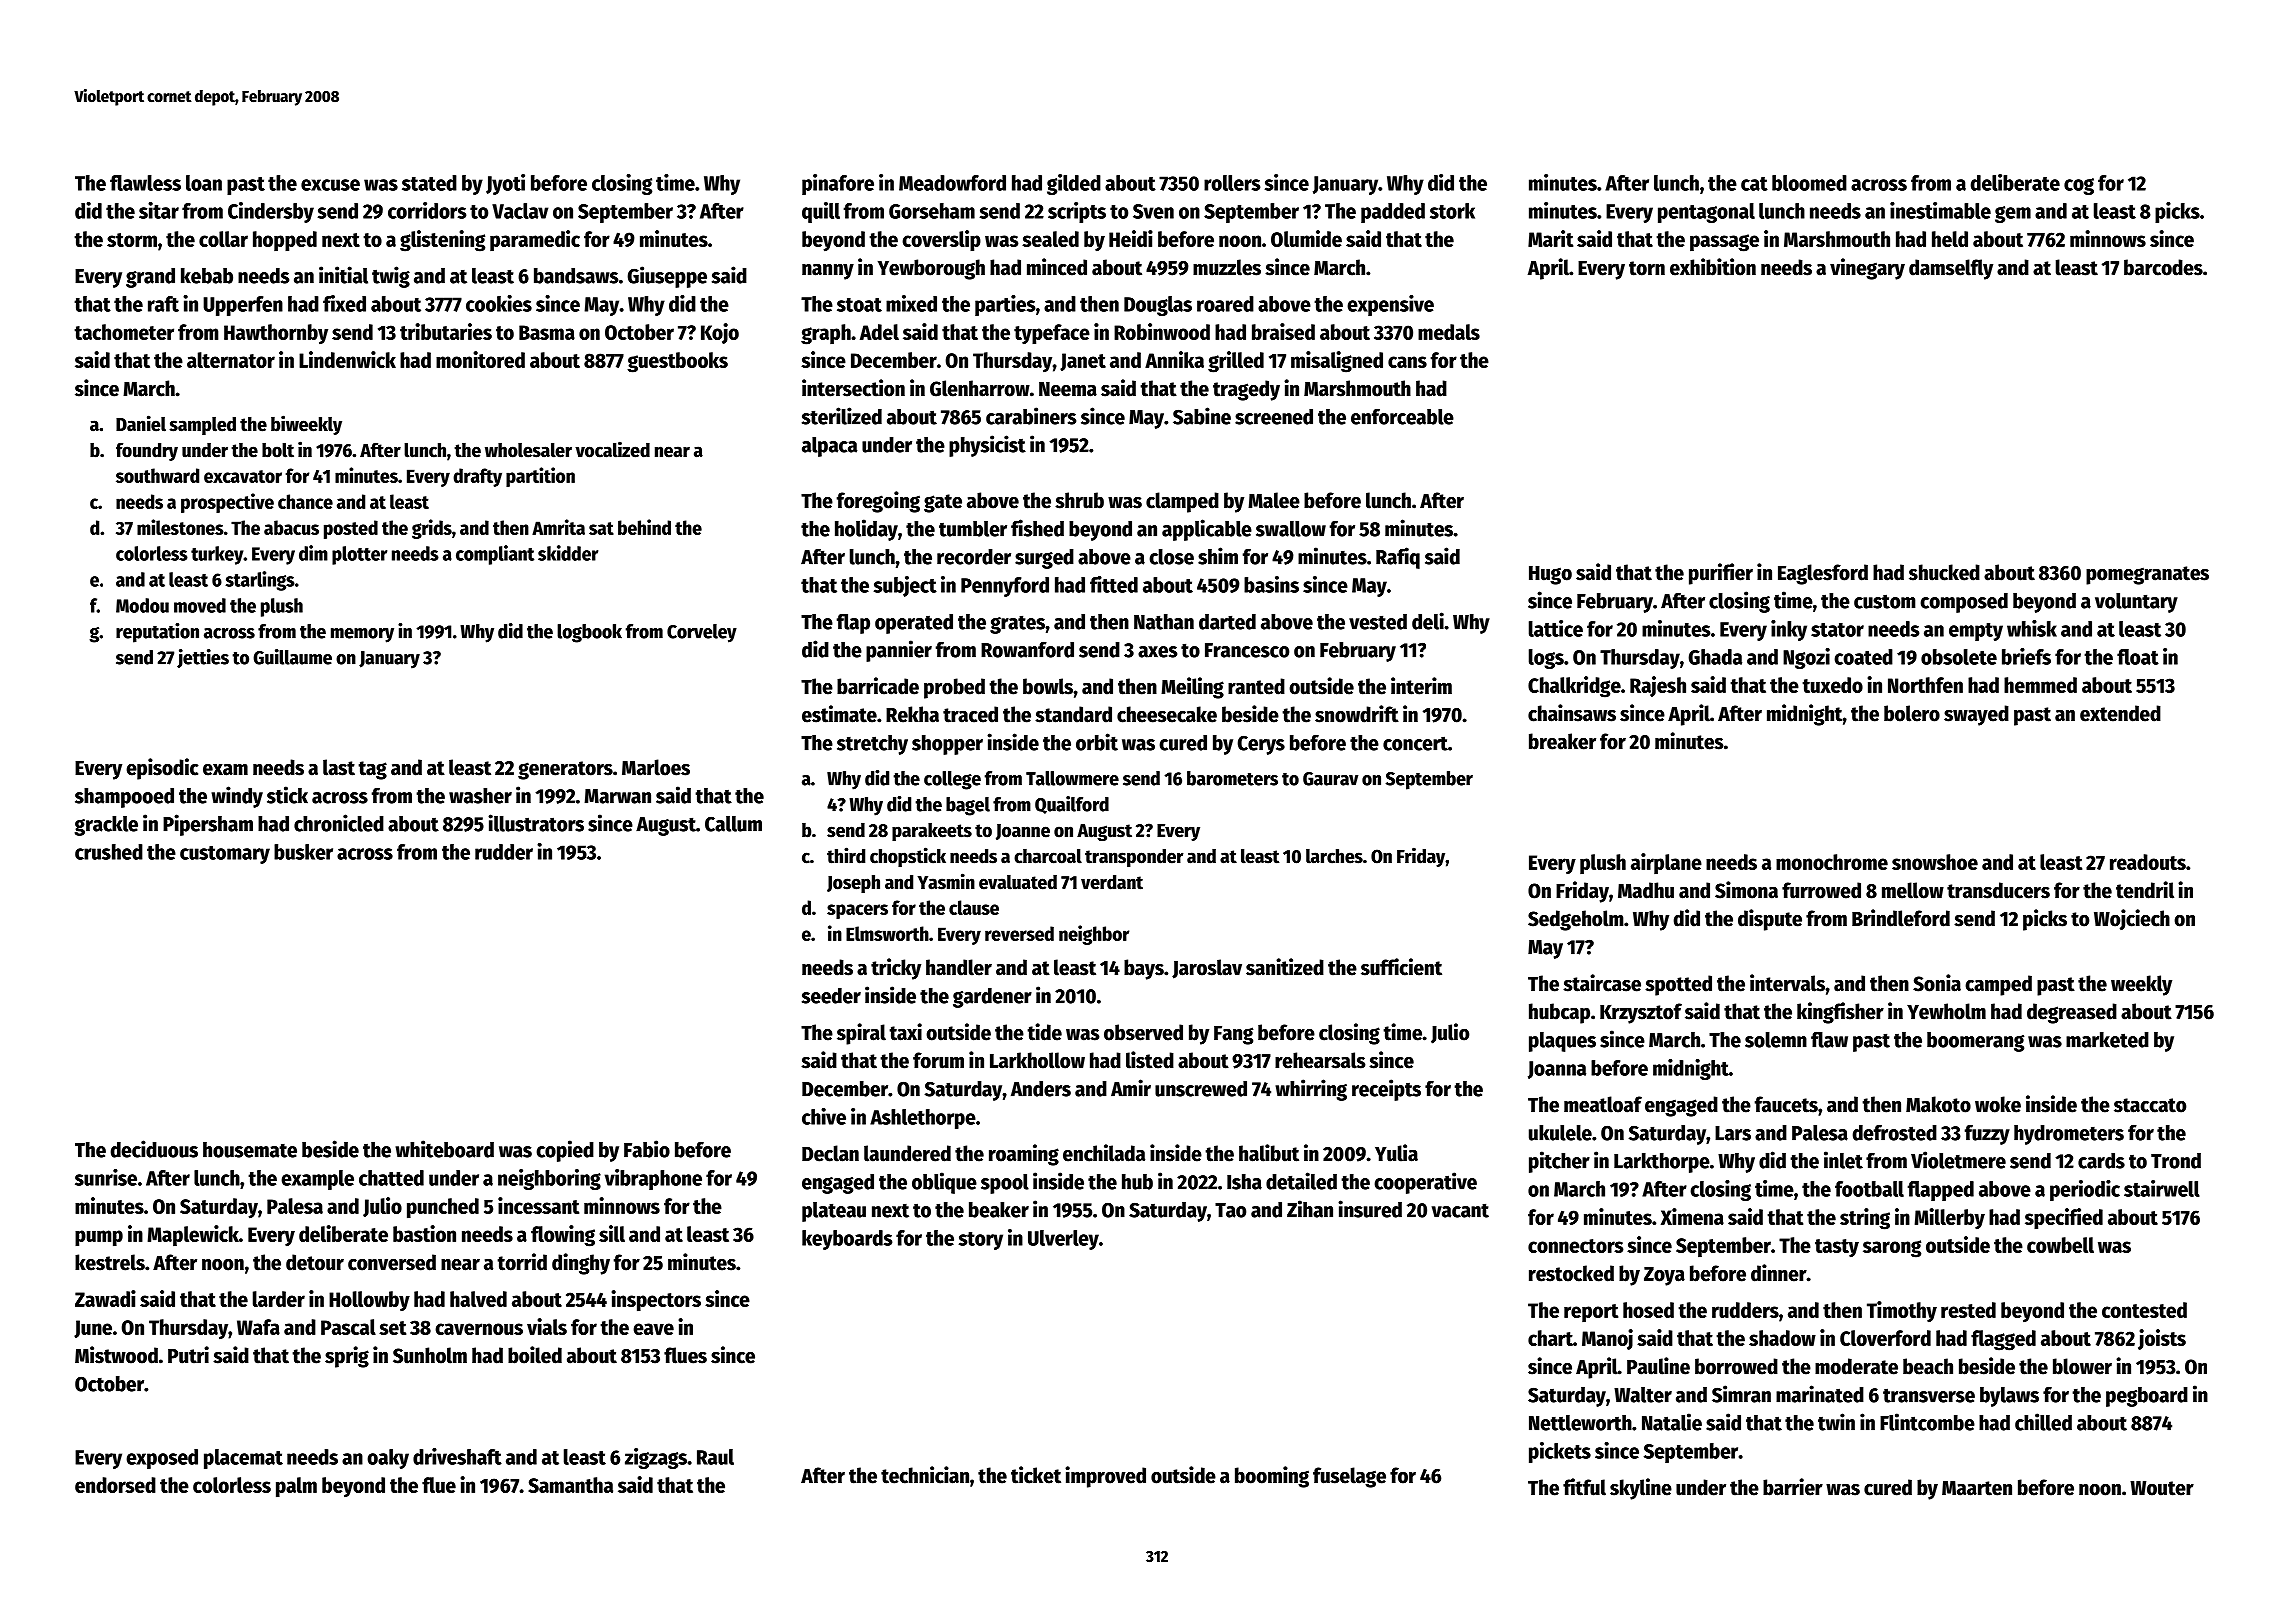 Image resolution: width=2292 pixels, height=1620 pixels. I want to click on Rowanford, so click(1027, 649).
